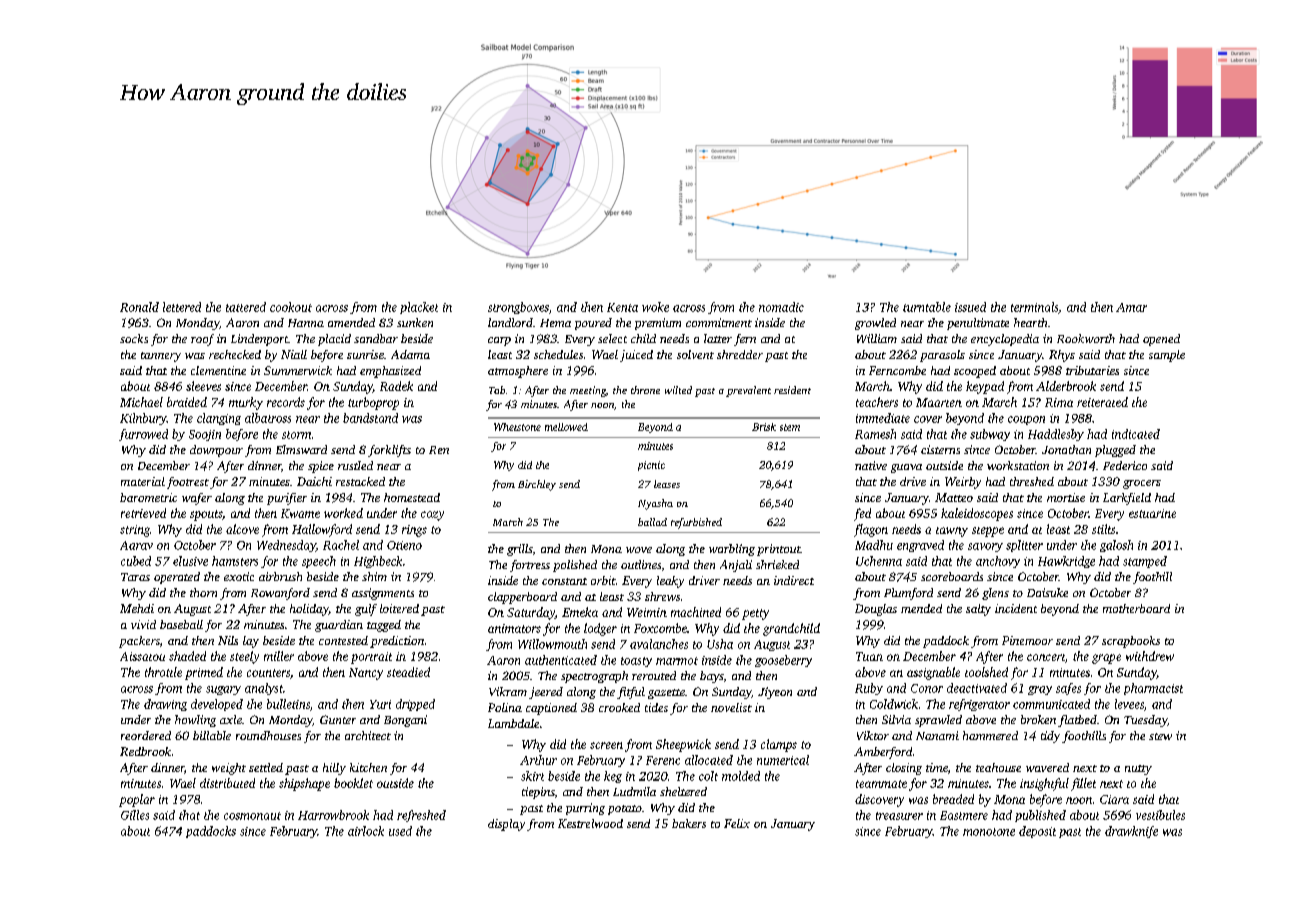  I want to click on airlock, so click(366, 831).
